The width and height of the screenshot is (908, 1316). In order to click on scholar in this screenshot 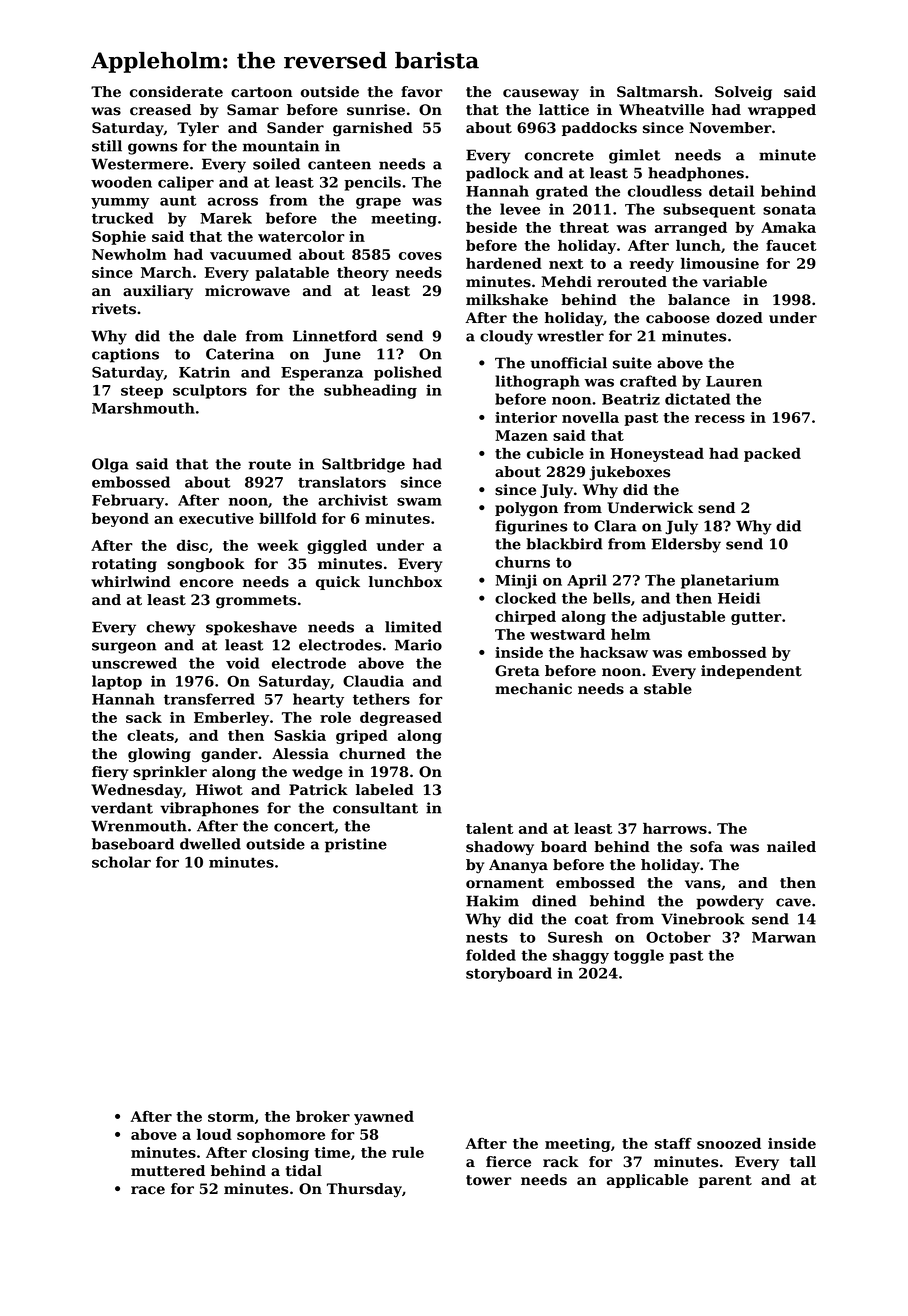, I will do `click(121, 862)`.
